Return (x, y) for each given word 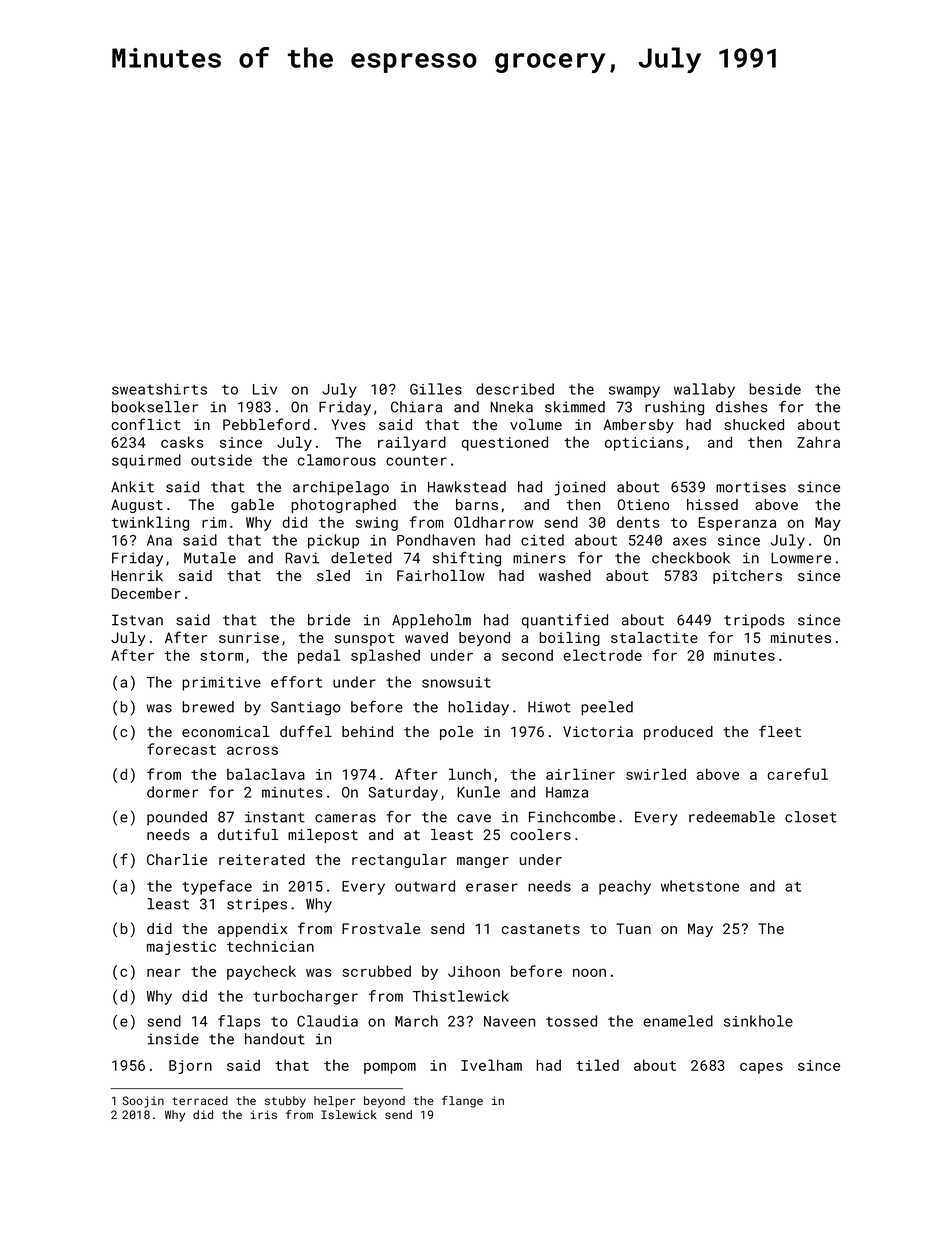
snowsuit (456, 682)
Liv (265, 389)
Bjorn (190, 1067)
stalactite (654, 637)
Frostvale (381, 928)
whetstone (700, 886)
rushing (674, 408)
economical (226, 731)
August (137, 506)
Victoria (598, 731)
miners (539, 558)
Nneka (512, 407)
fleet (780, 731)
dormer (172, 792)
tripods (754, 621)
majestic (181, 948)
